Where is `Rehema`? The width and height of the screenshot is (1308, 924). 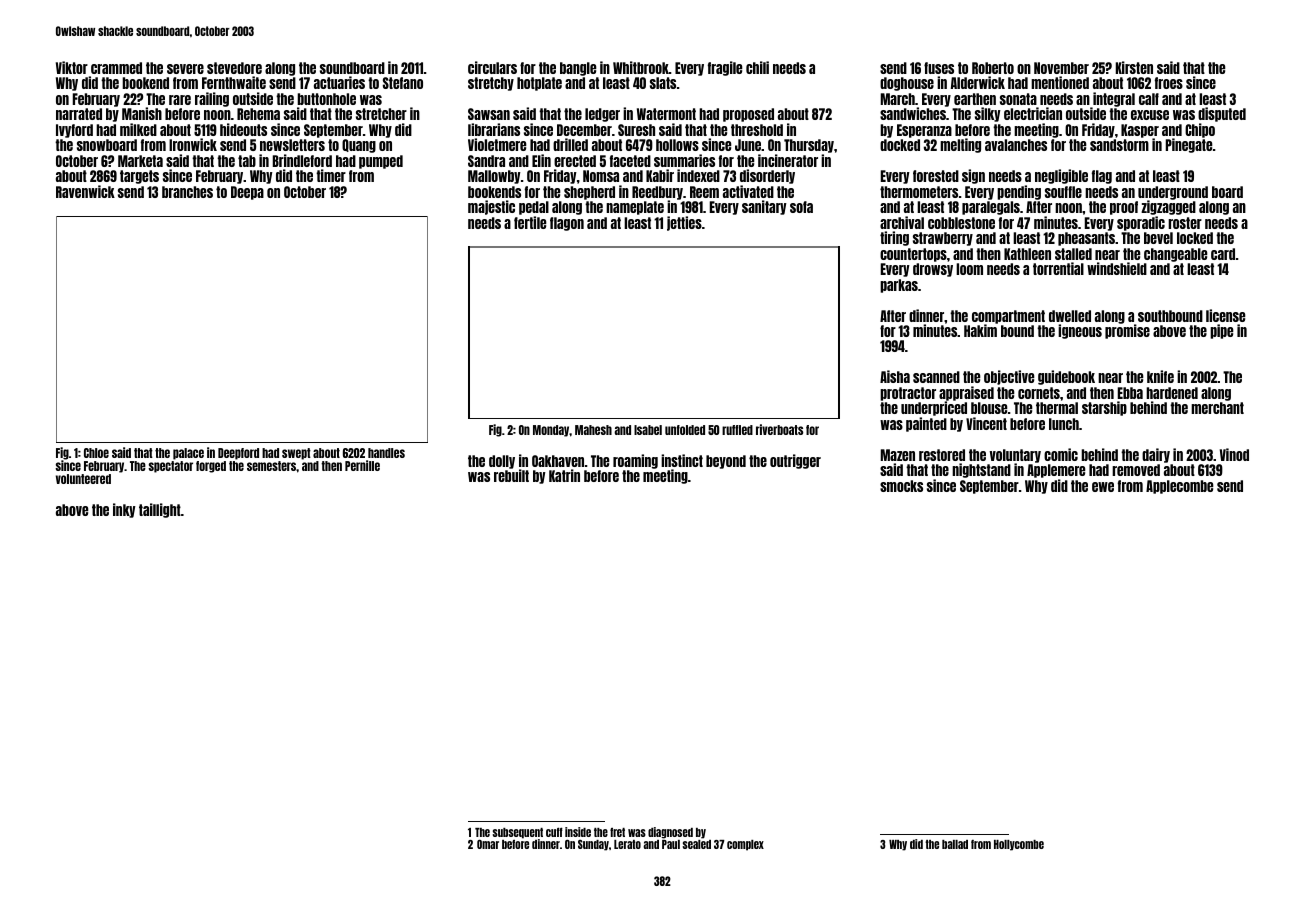 Rehema is located at coordinates (258, 114).
